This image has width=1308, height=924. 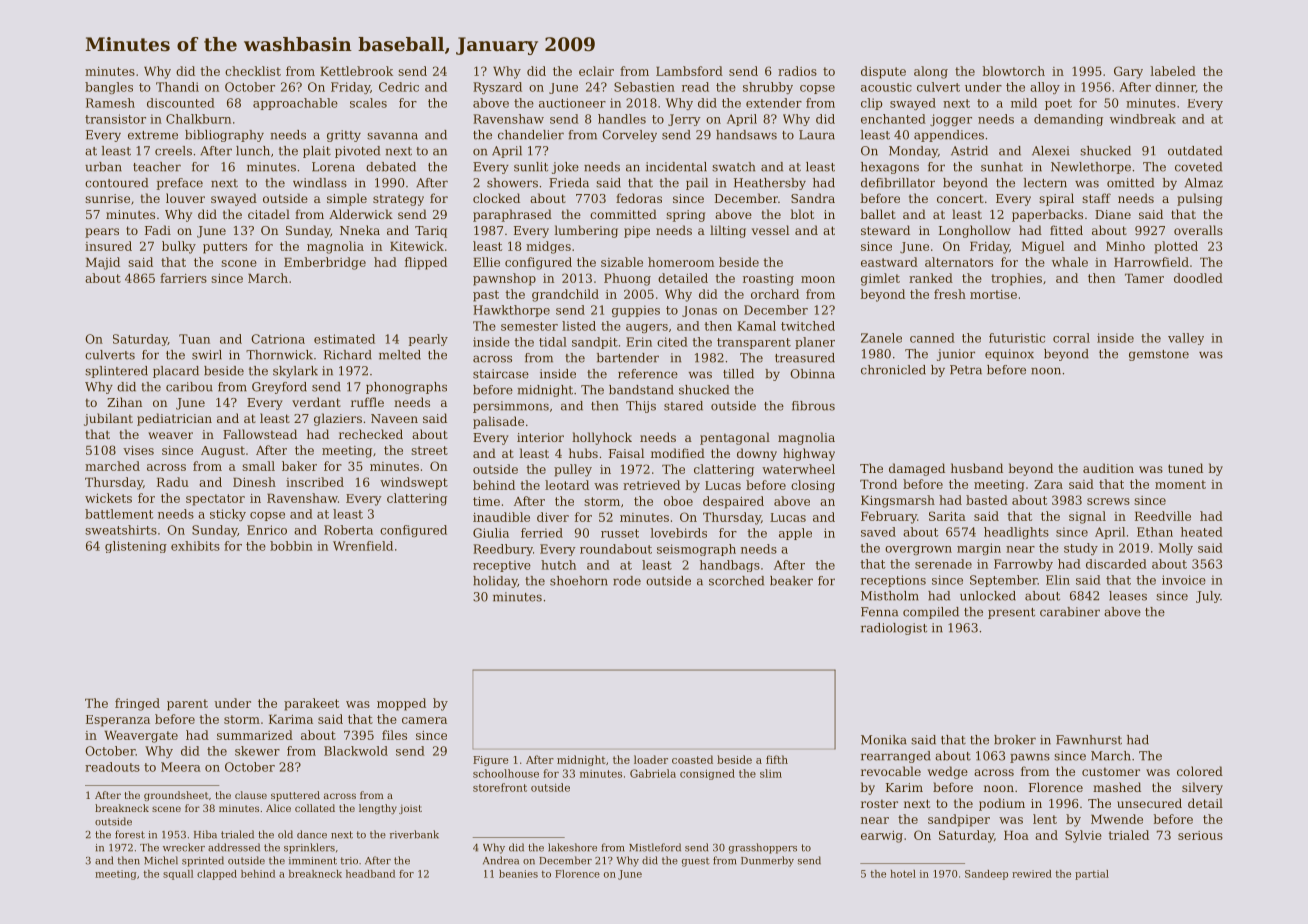 What do you see at coordinates (108, 498) in the image?
I see `wickets` at bounding box center [108, 498].
